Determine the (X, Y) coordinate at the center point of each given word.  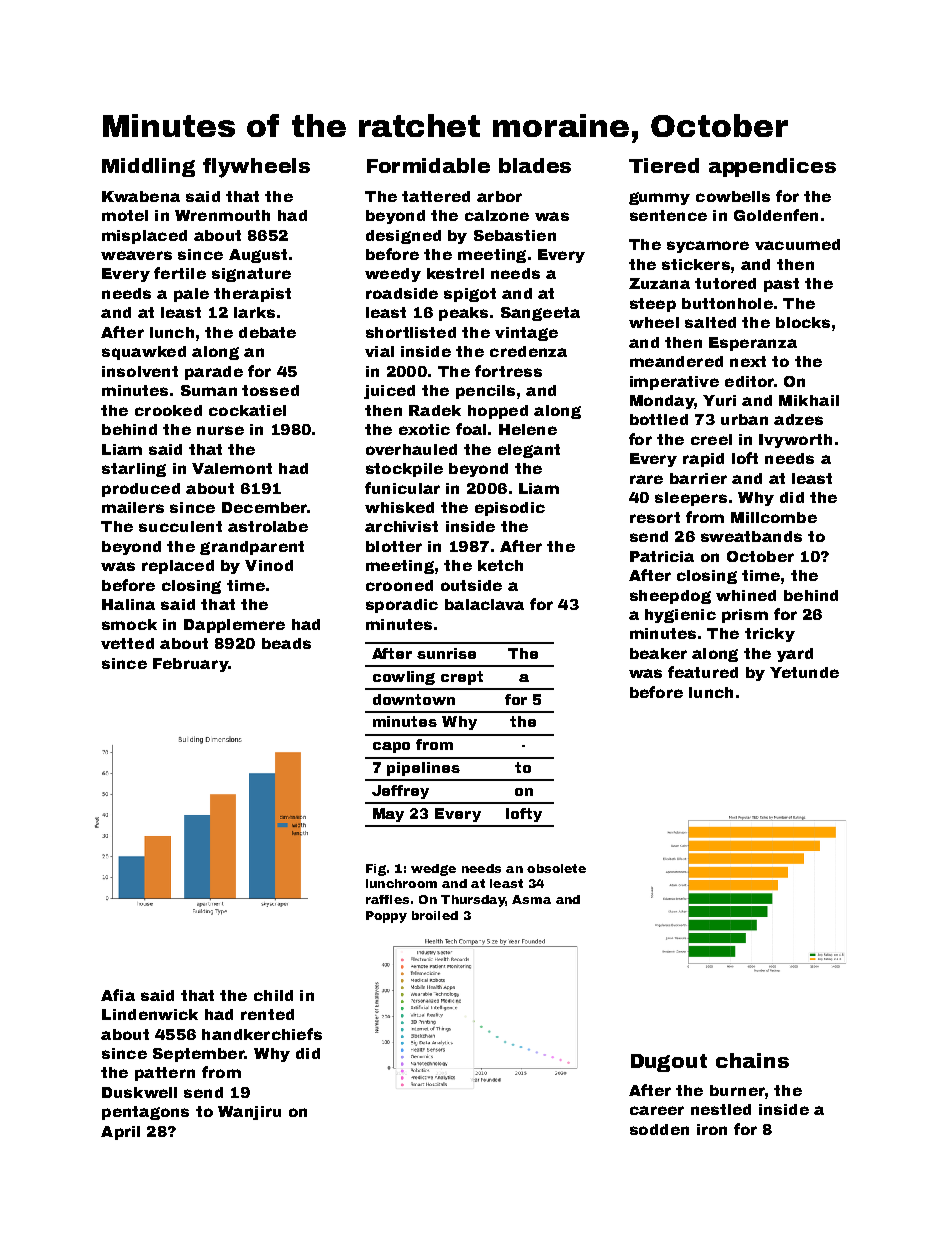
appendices (772, 167)
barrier (698, 478)
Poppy (386, 917)
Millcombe (774, 517)
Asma (531, 899)
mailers (133, 507)
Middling (148, 167)
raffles (387, 899)
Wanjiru (249, 1113)
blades (535, 165)
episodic (510, 509)
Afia (118, 995)
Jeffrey (400, 792)
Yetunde (804, 672)
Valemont (232, 468)
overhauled (411, 449)
